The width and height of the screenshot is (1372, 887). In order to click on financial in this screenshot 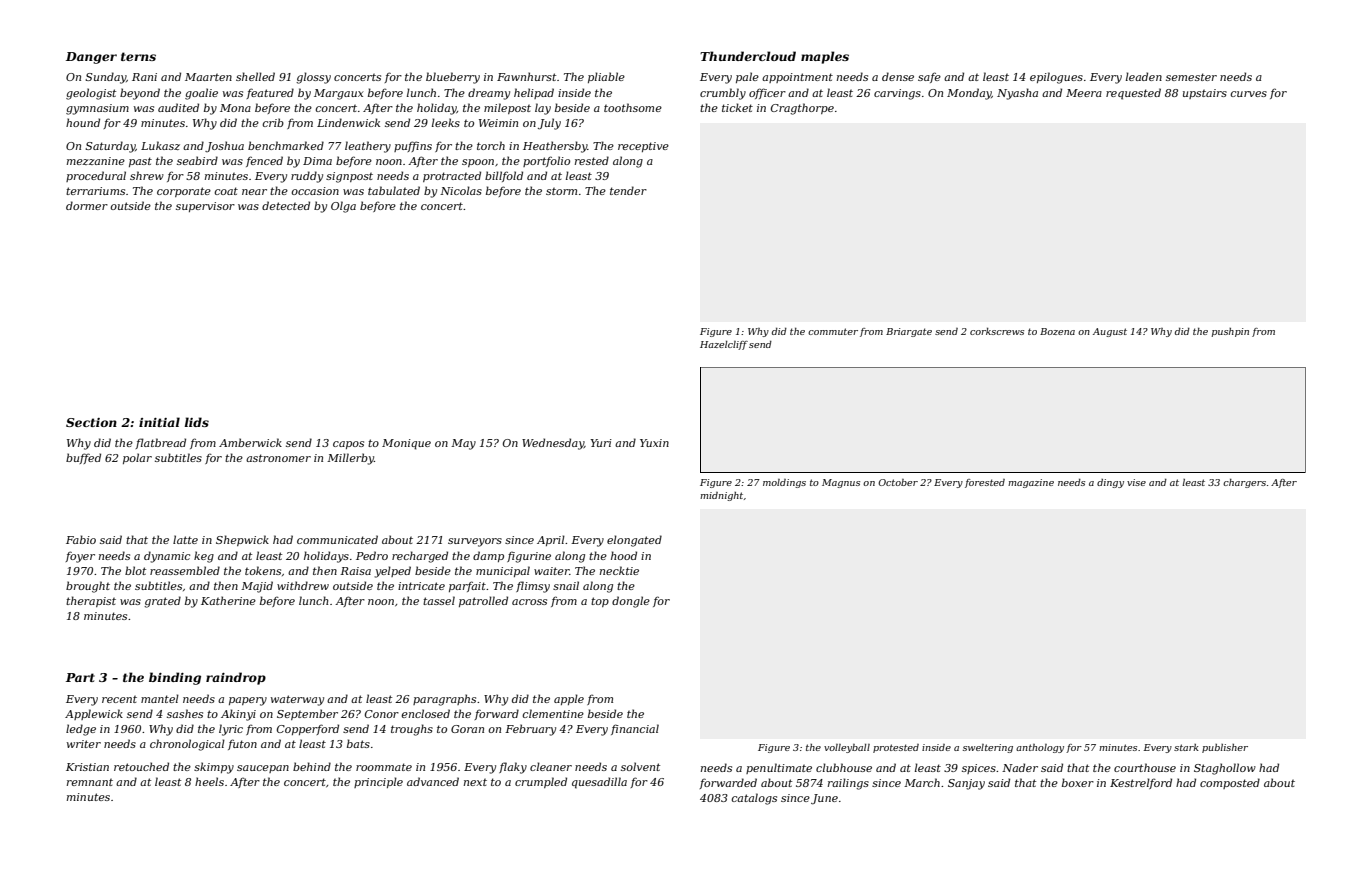, I will do `click(635, 729)`.
